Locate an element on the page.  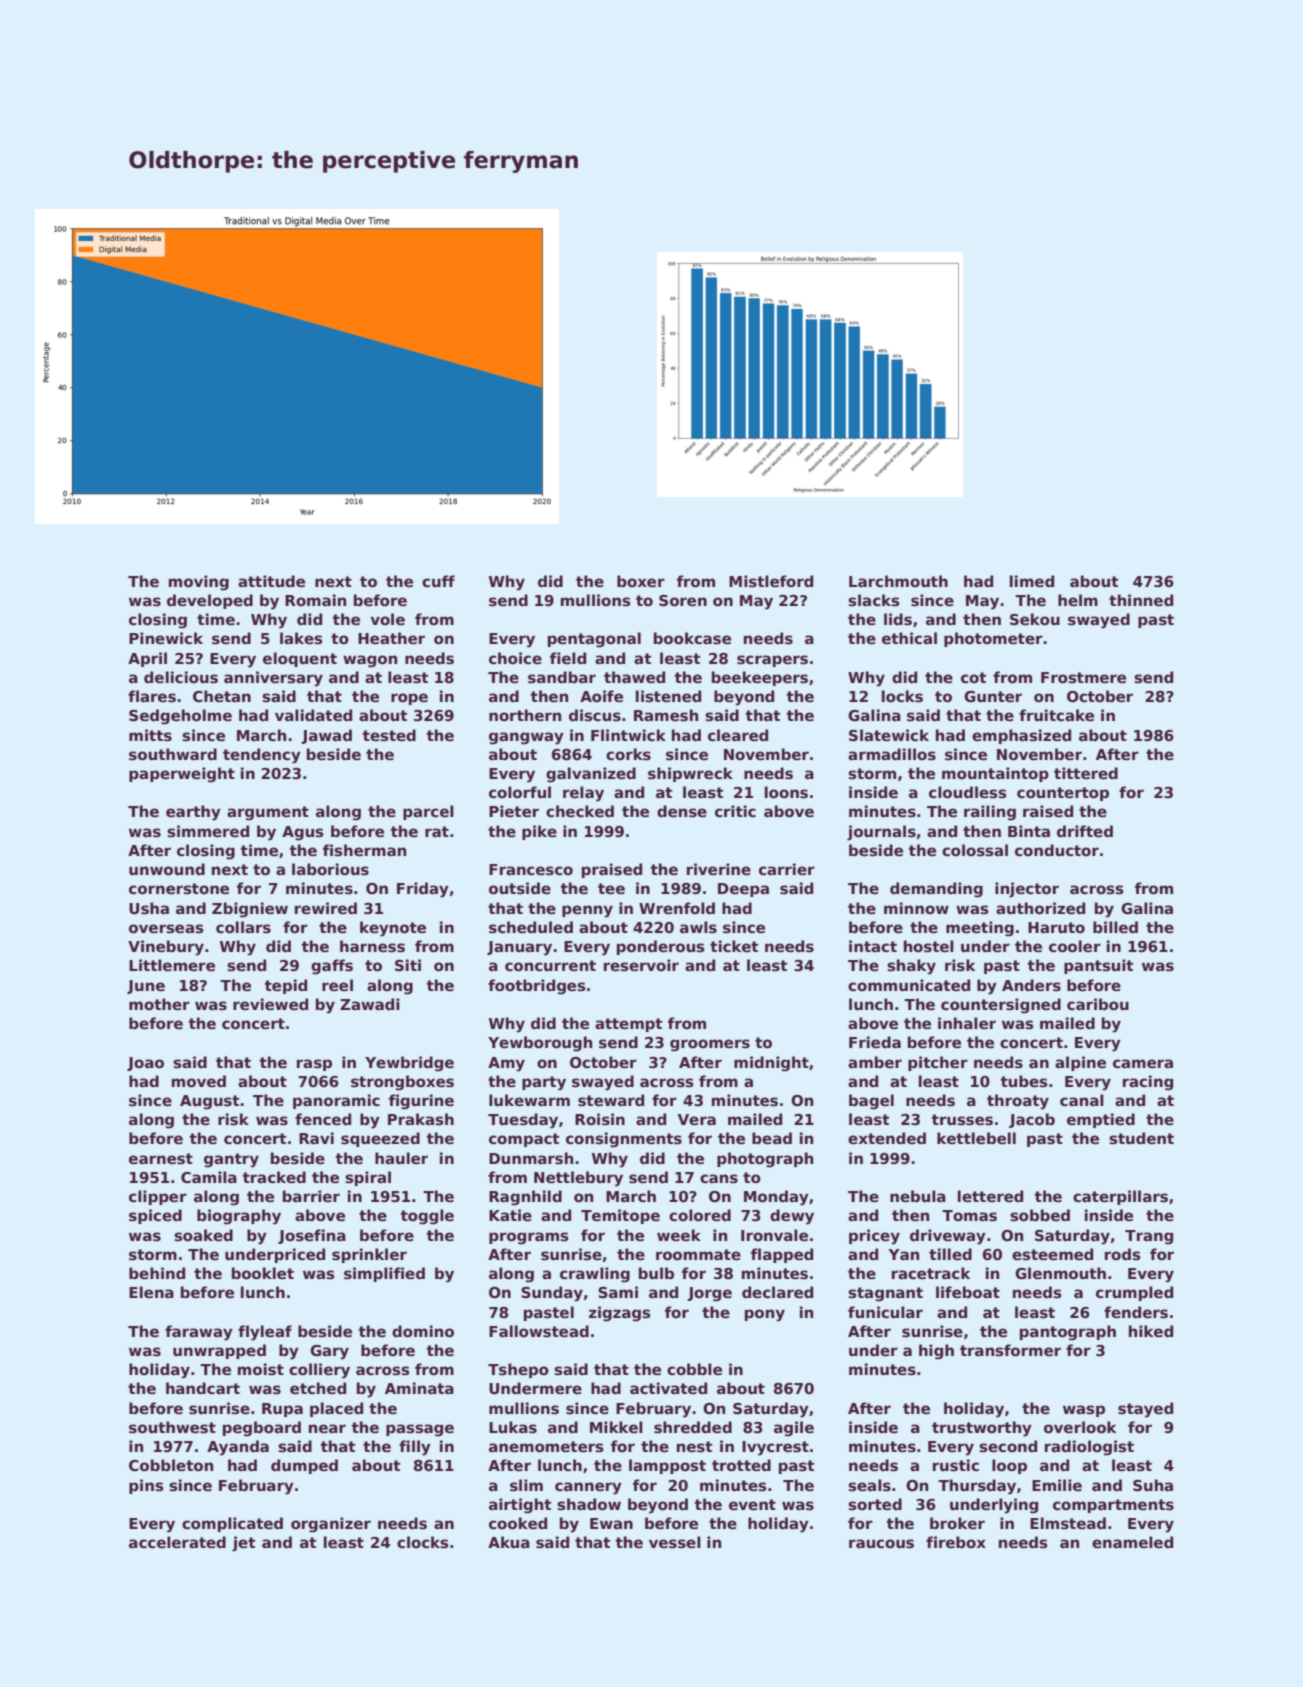
validated is located at coordinates (313, 715).
